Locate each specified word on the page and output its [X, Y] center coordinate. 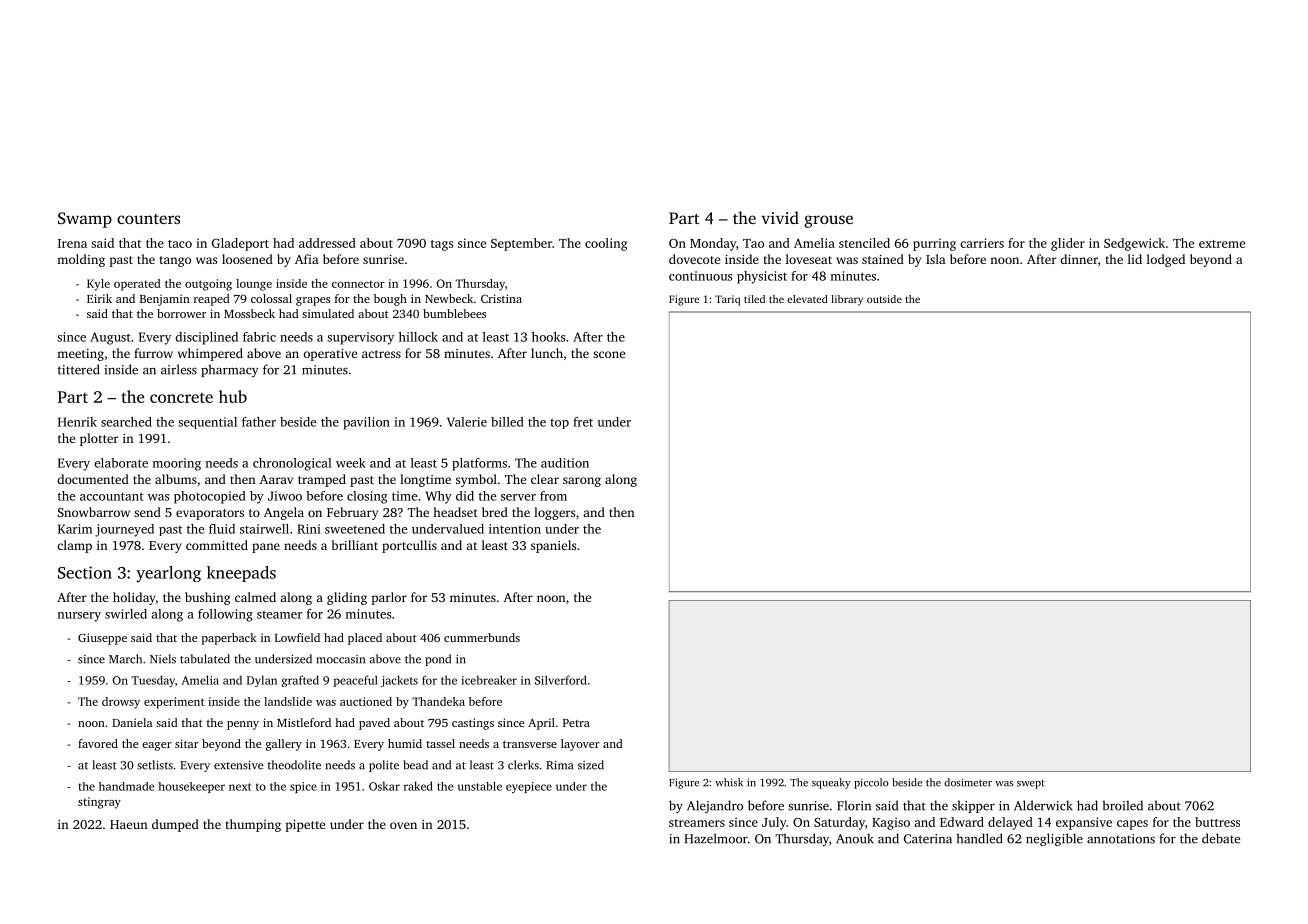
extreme [1222, 244]
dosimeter [968, 782]
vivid [780, 217]
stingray [99, 803]
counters [148, 219]
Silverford [561, 680]
